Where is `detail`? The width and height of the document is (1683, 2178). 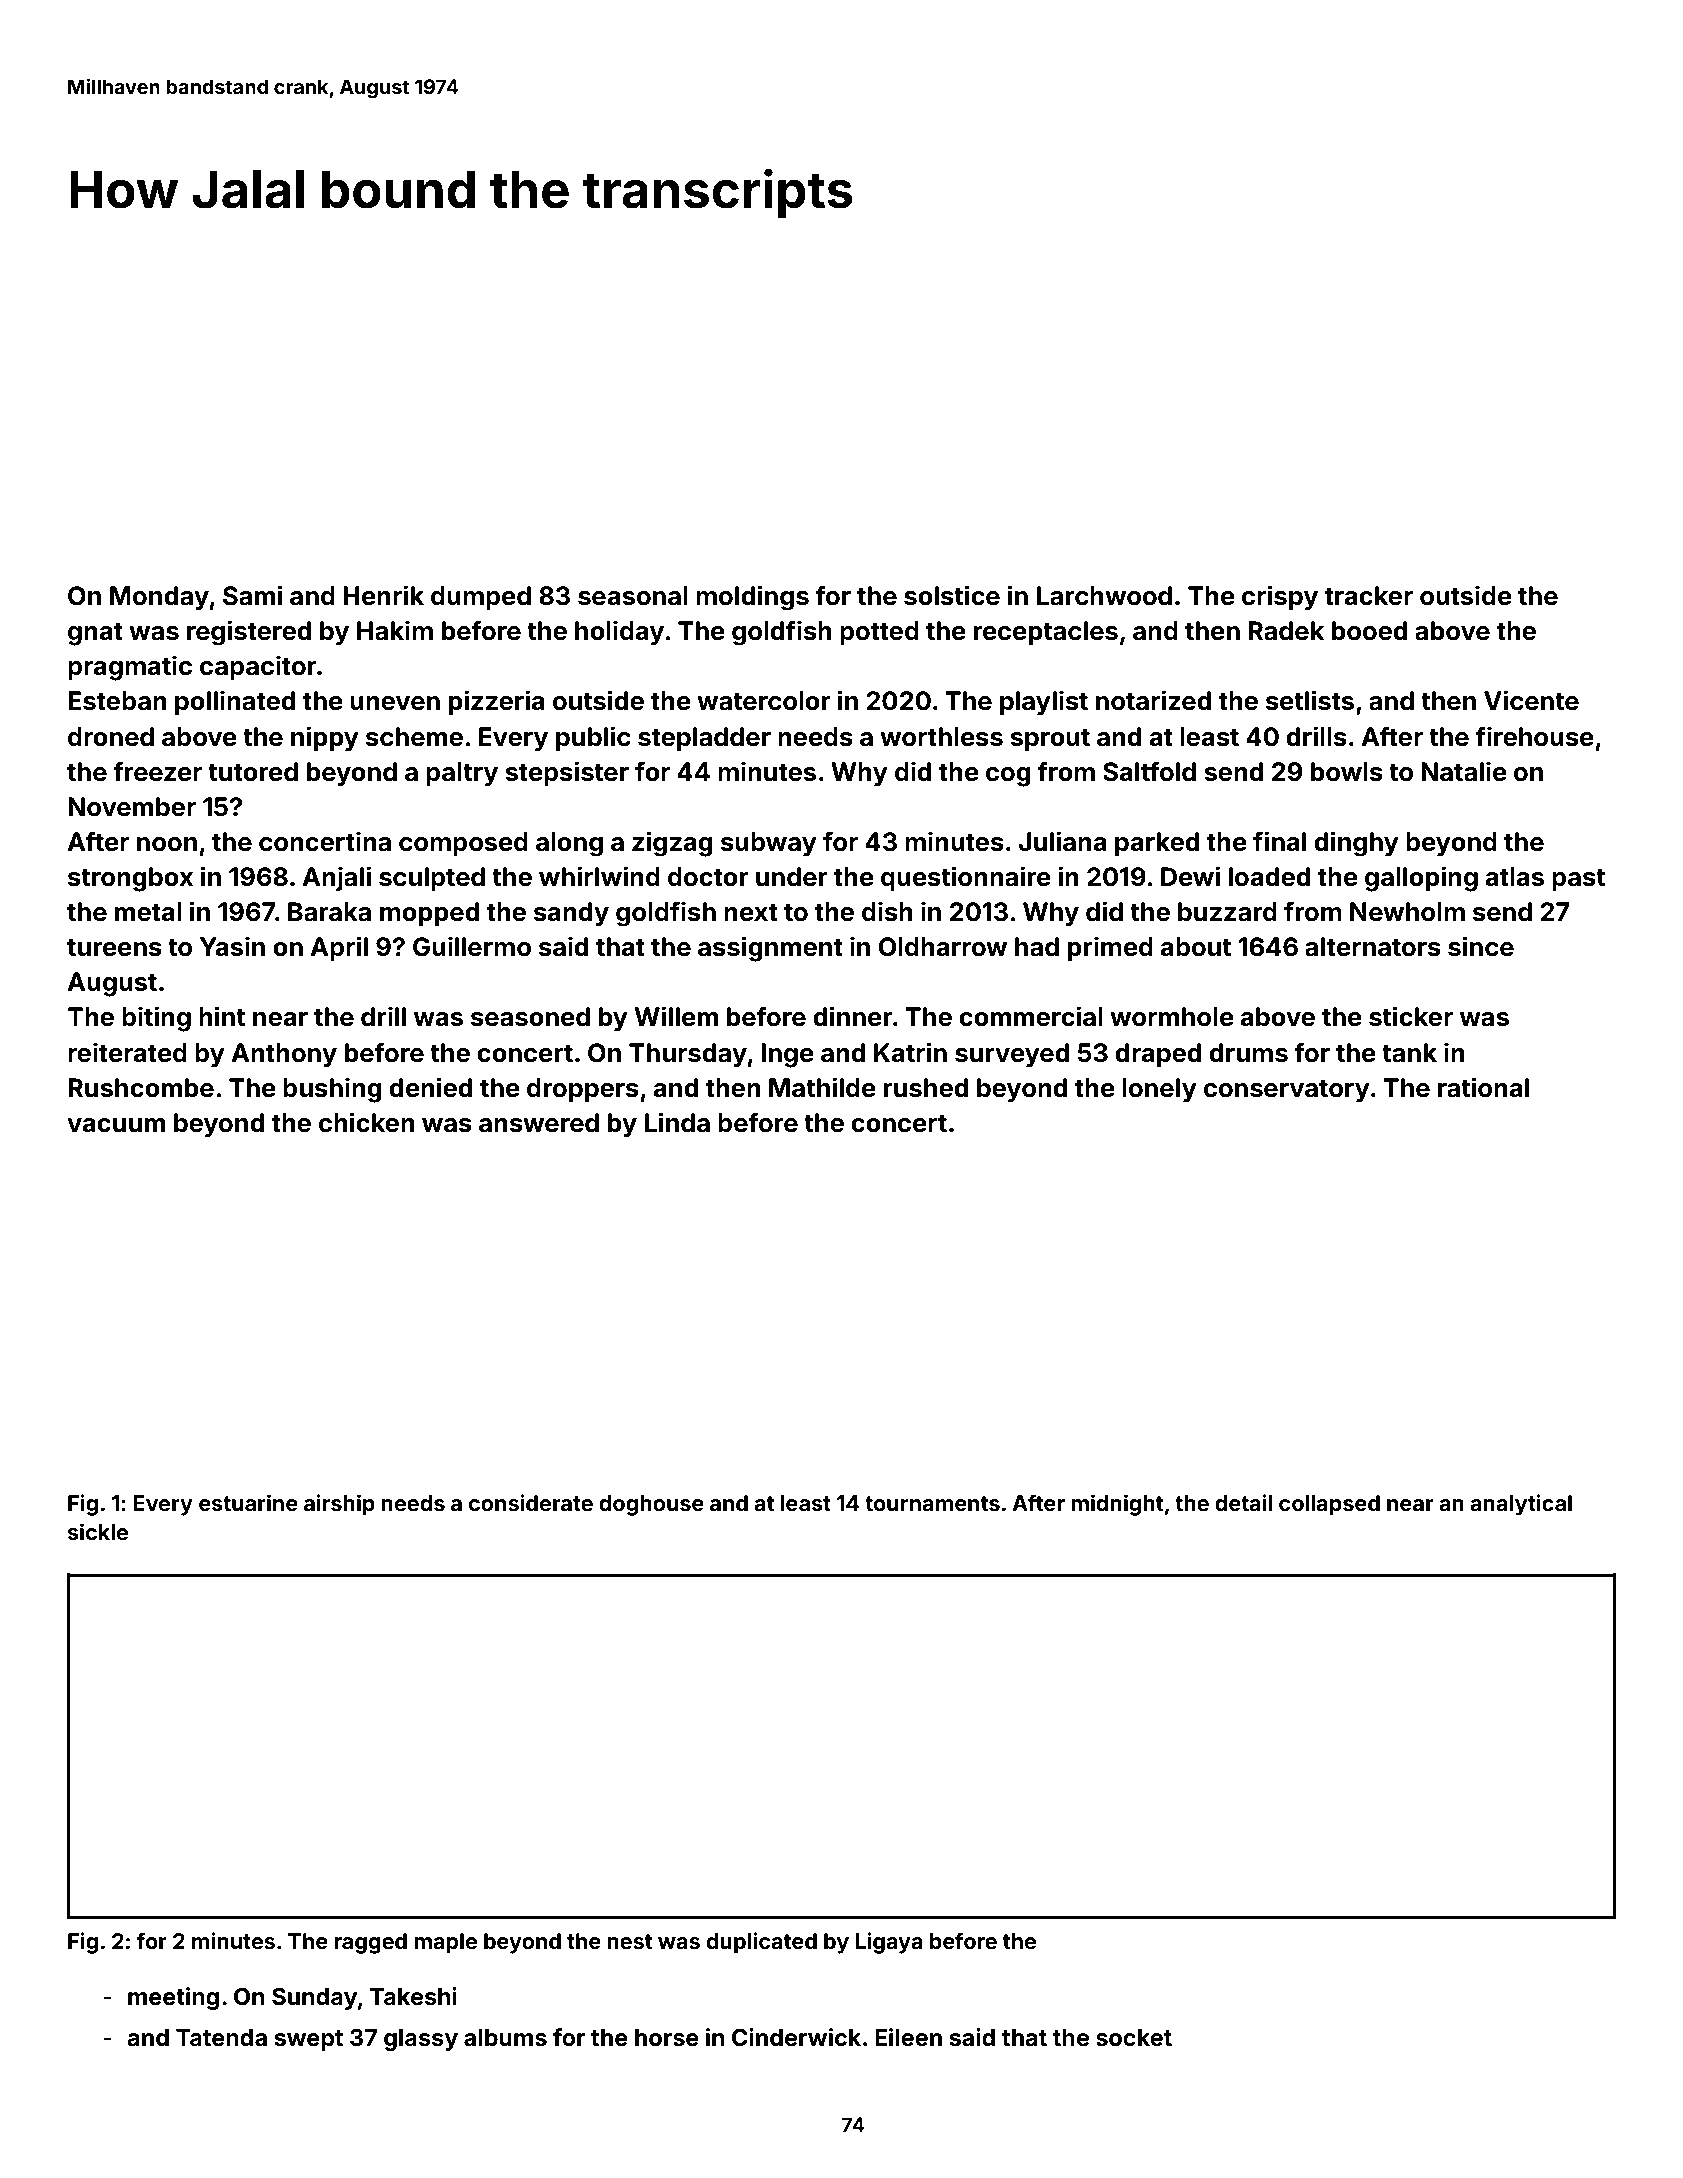
detail is located at coordinates (1244, 1502).
